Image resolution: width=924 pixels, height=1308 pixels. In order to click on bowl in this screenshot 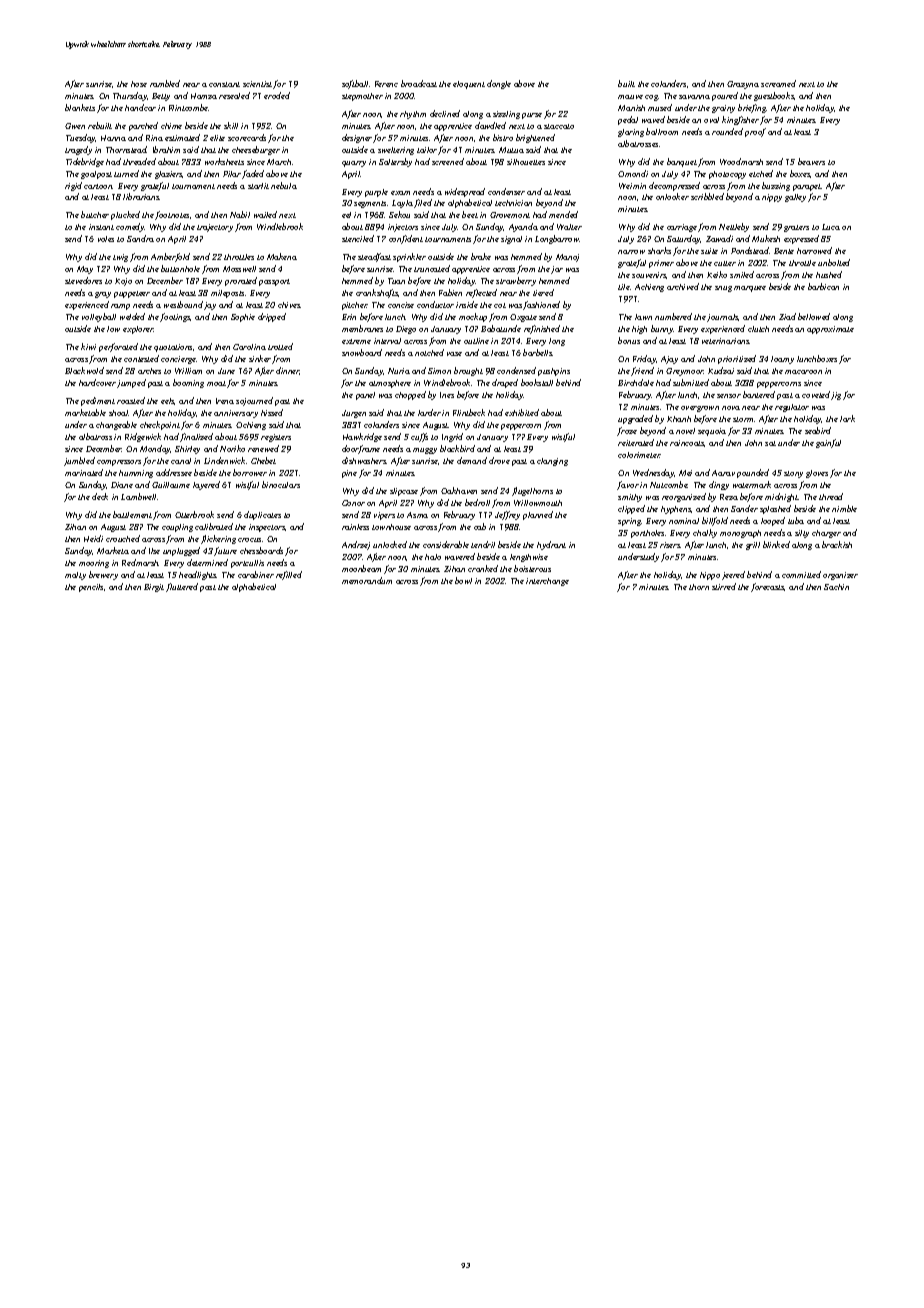, I will do `click(463, 580)`.
